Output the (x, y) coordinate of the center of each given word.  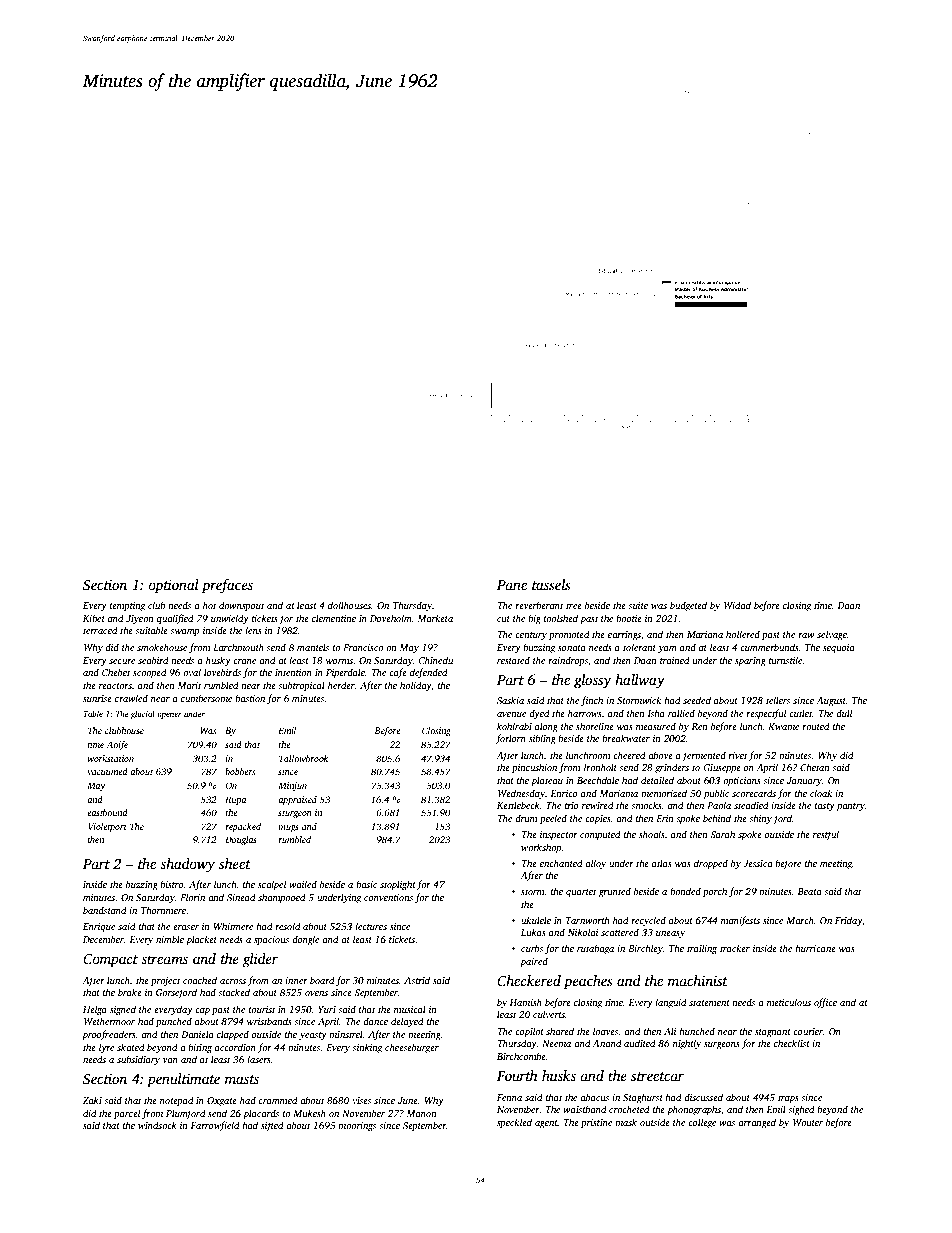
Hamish (525, 1002)
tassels (551, 584)
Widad (737, 605)
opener (169, 715)
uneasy (670, 934)
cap (202, 1011)
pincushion (534, 768)
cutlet (801, 713)
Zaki (92, 1100)
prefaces (227, 586)
